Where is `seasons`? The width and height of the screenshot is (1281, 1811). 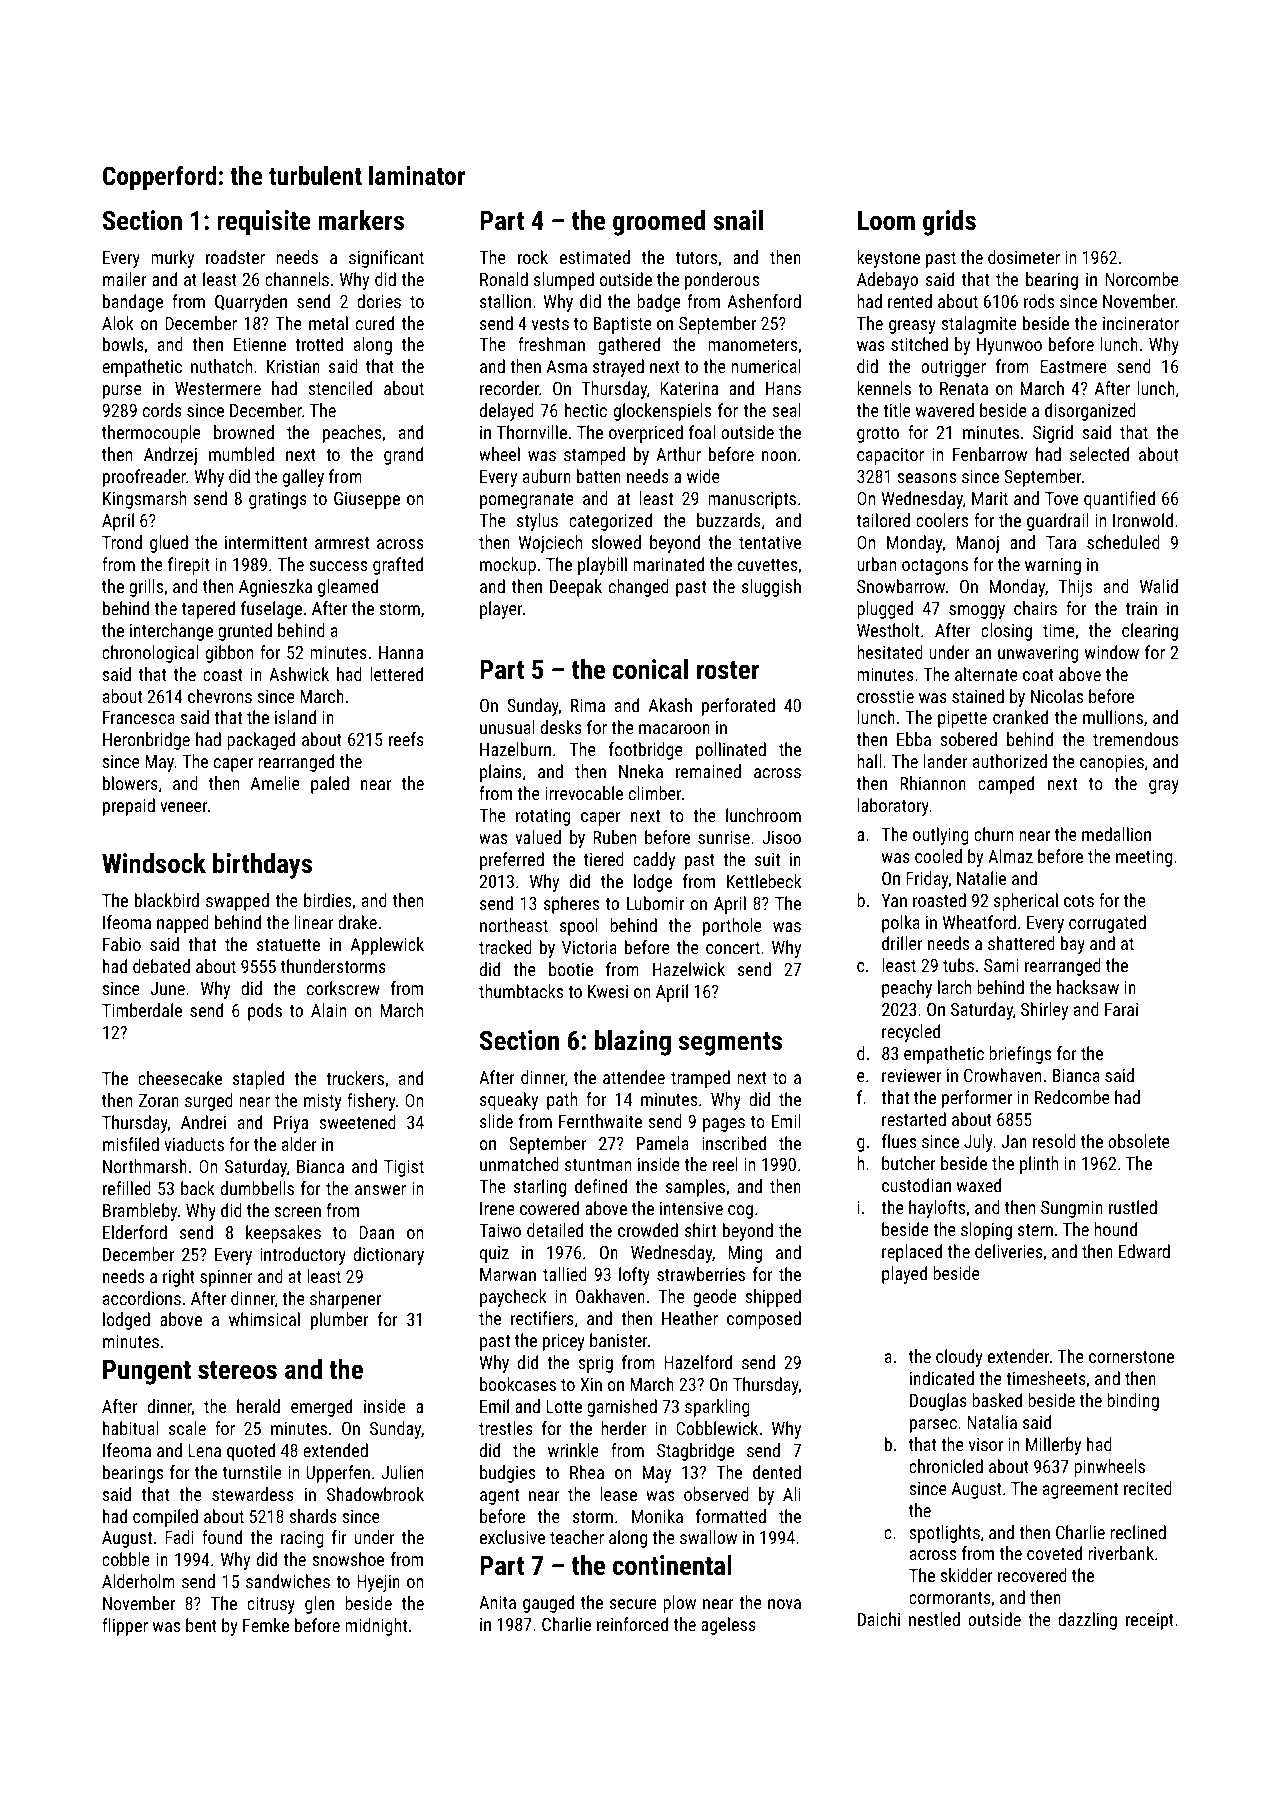
seasons is located at coordinates (926, 478).
